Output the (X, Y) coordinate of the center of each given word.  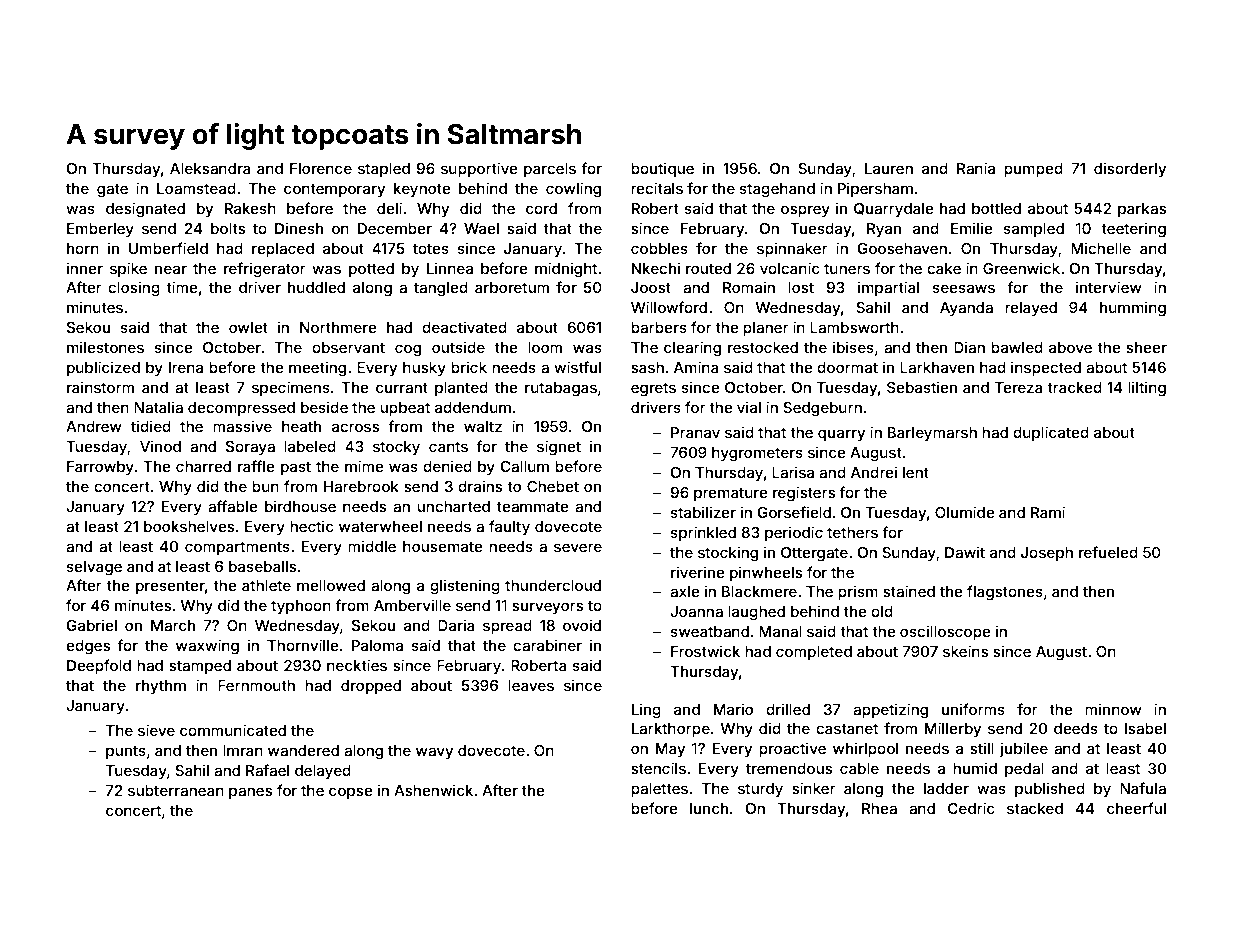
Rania (976, 168)
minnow (1113, 709)
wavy (434, 753)
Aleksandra (210, 168)
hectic (312, 526)
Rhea (879, 808)
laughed (756, 613)
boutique (662, 169)
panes (250, 793)
